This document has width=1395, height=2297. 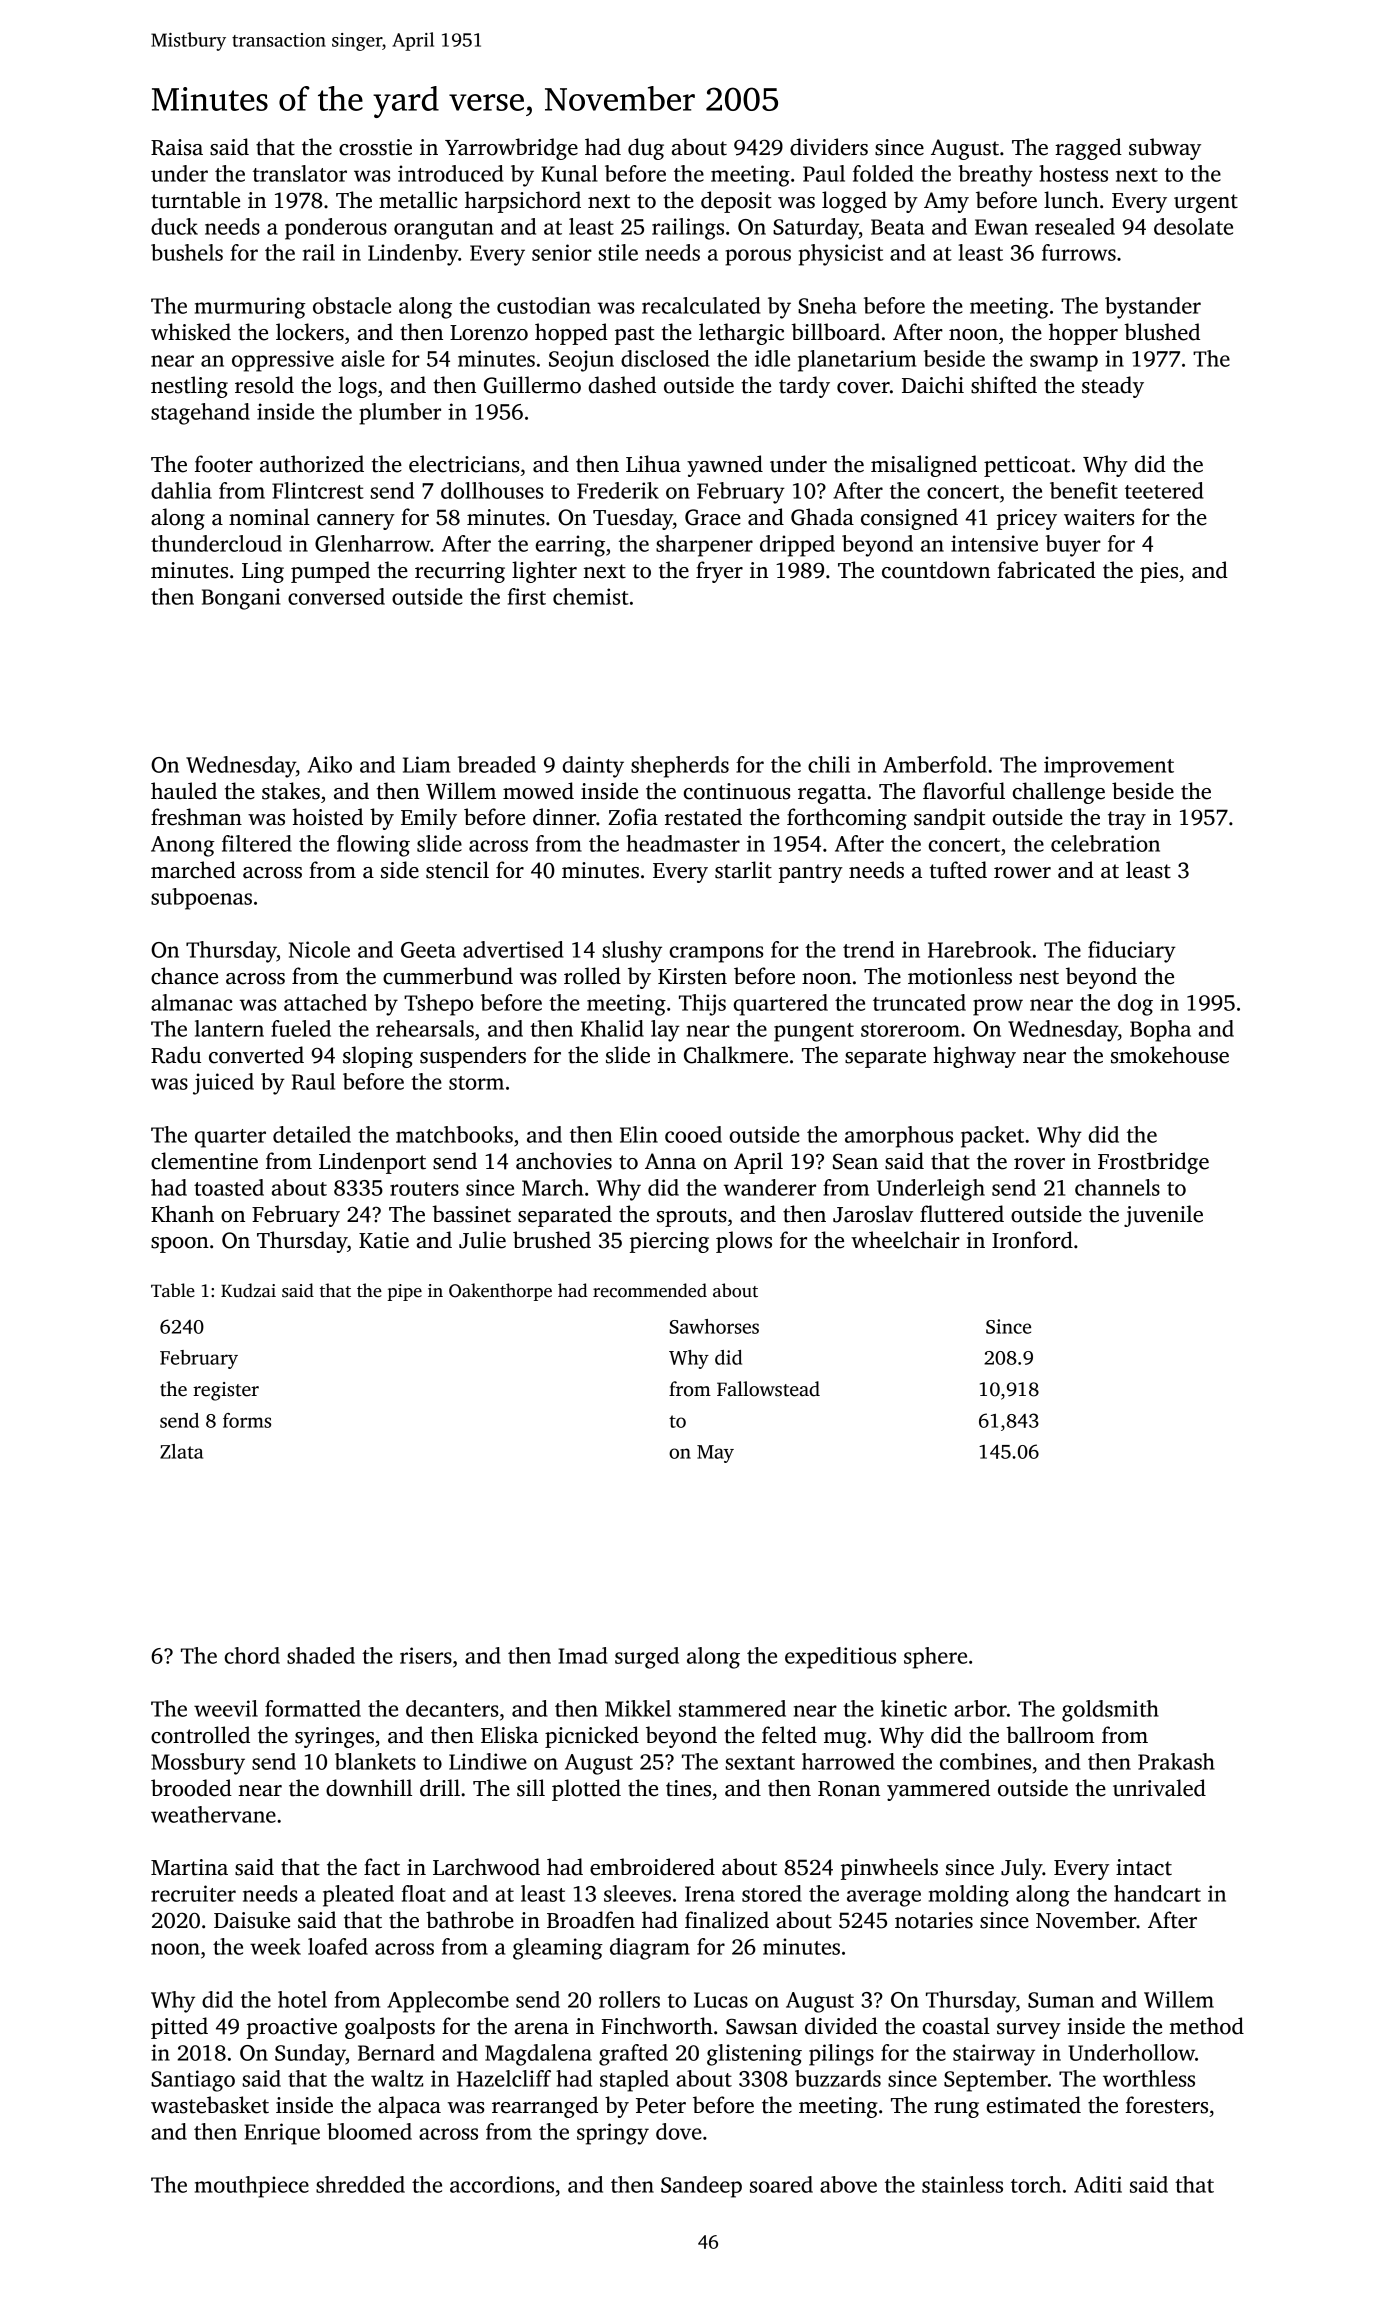 I want to click on buzzards, so click(x=838, y=2078).
